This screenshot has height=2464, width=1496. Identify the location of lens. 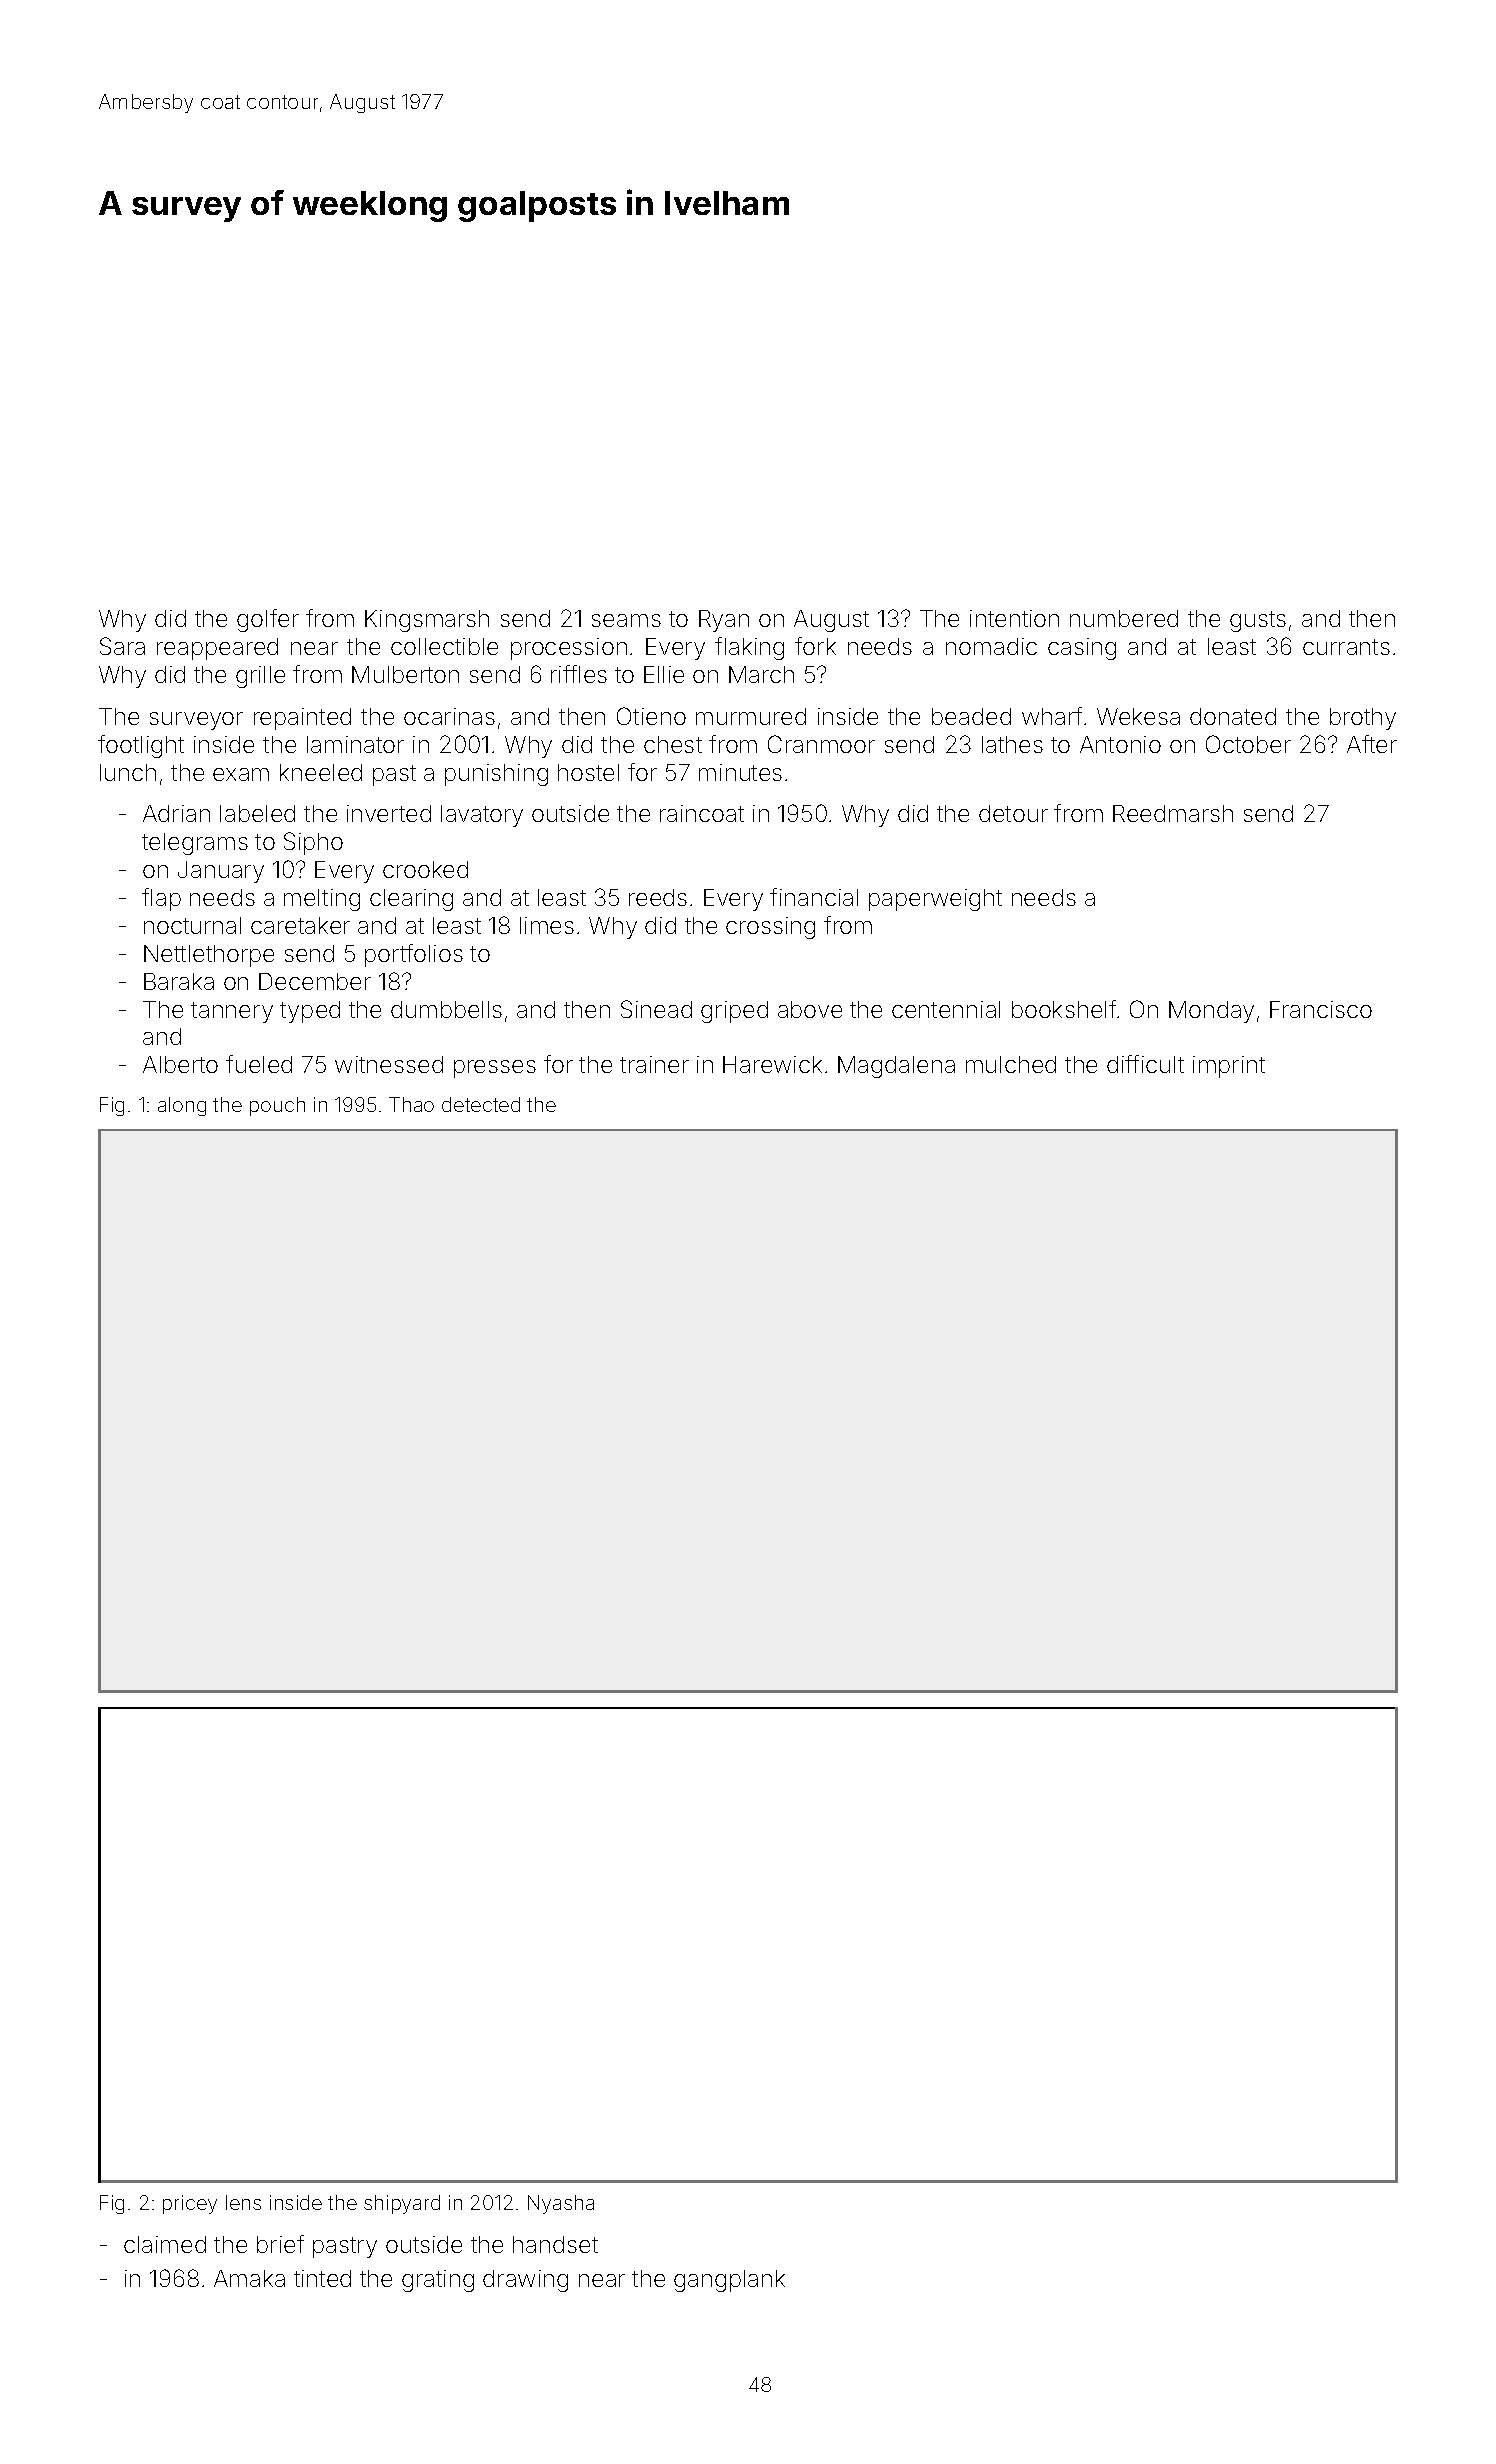
(243, 2202).
